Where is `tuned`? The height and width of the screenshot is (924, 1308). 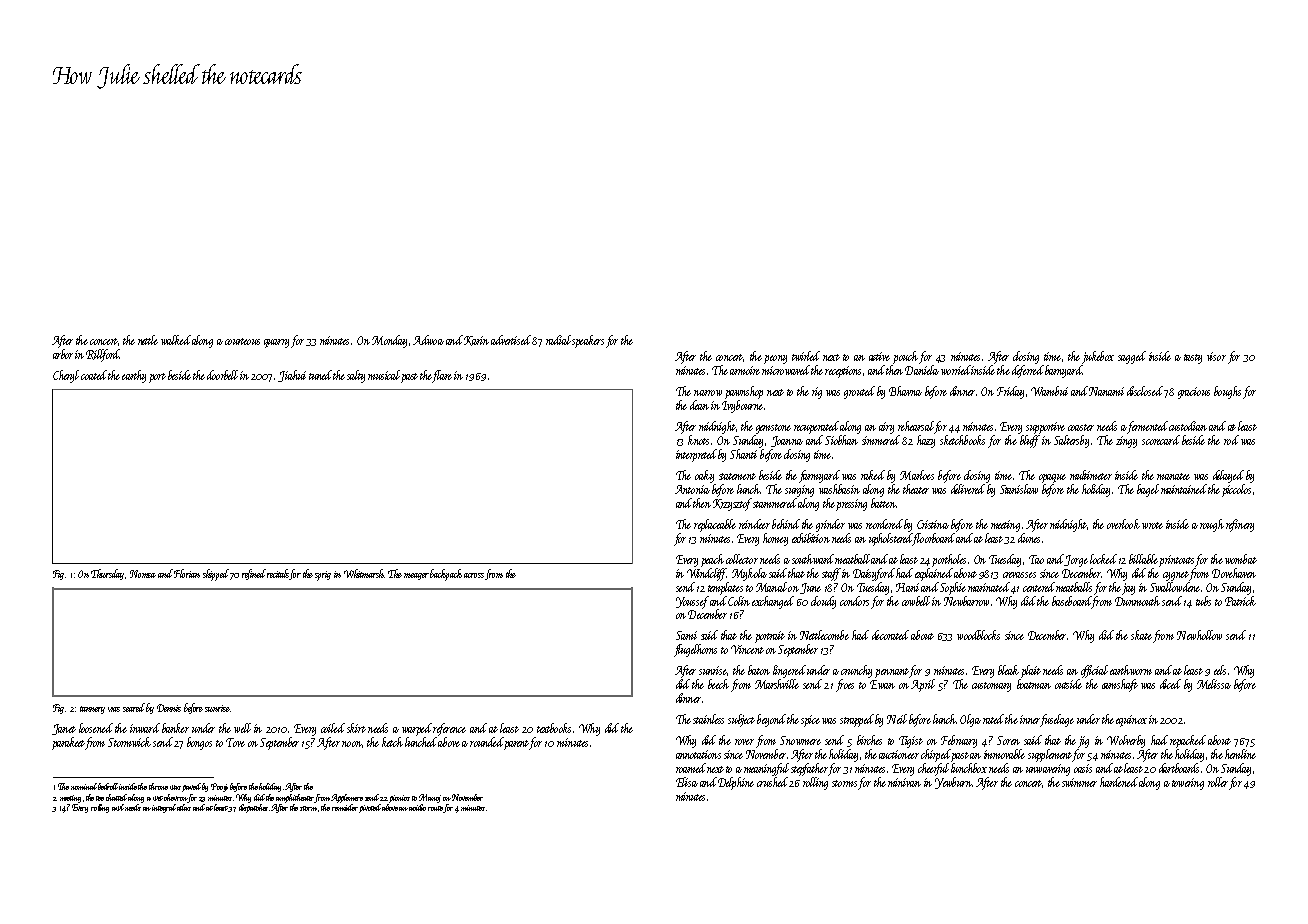 tuned is located at coordinates (320, 375).
